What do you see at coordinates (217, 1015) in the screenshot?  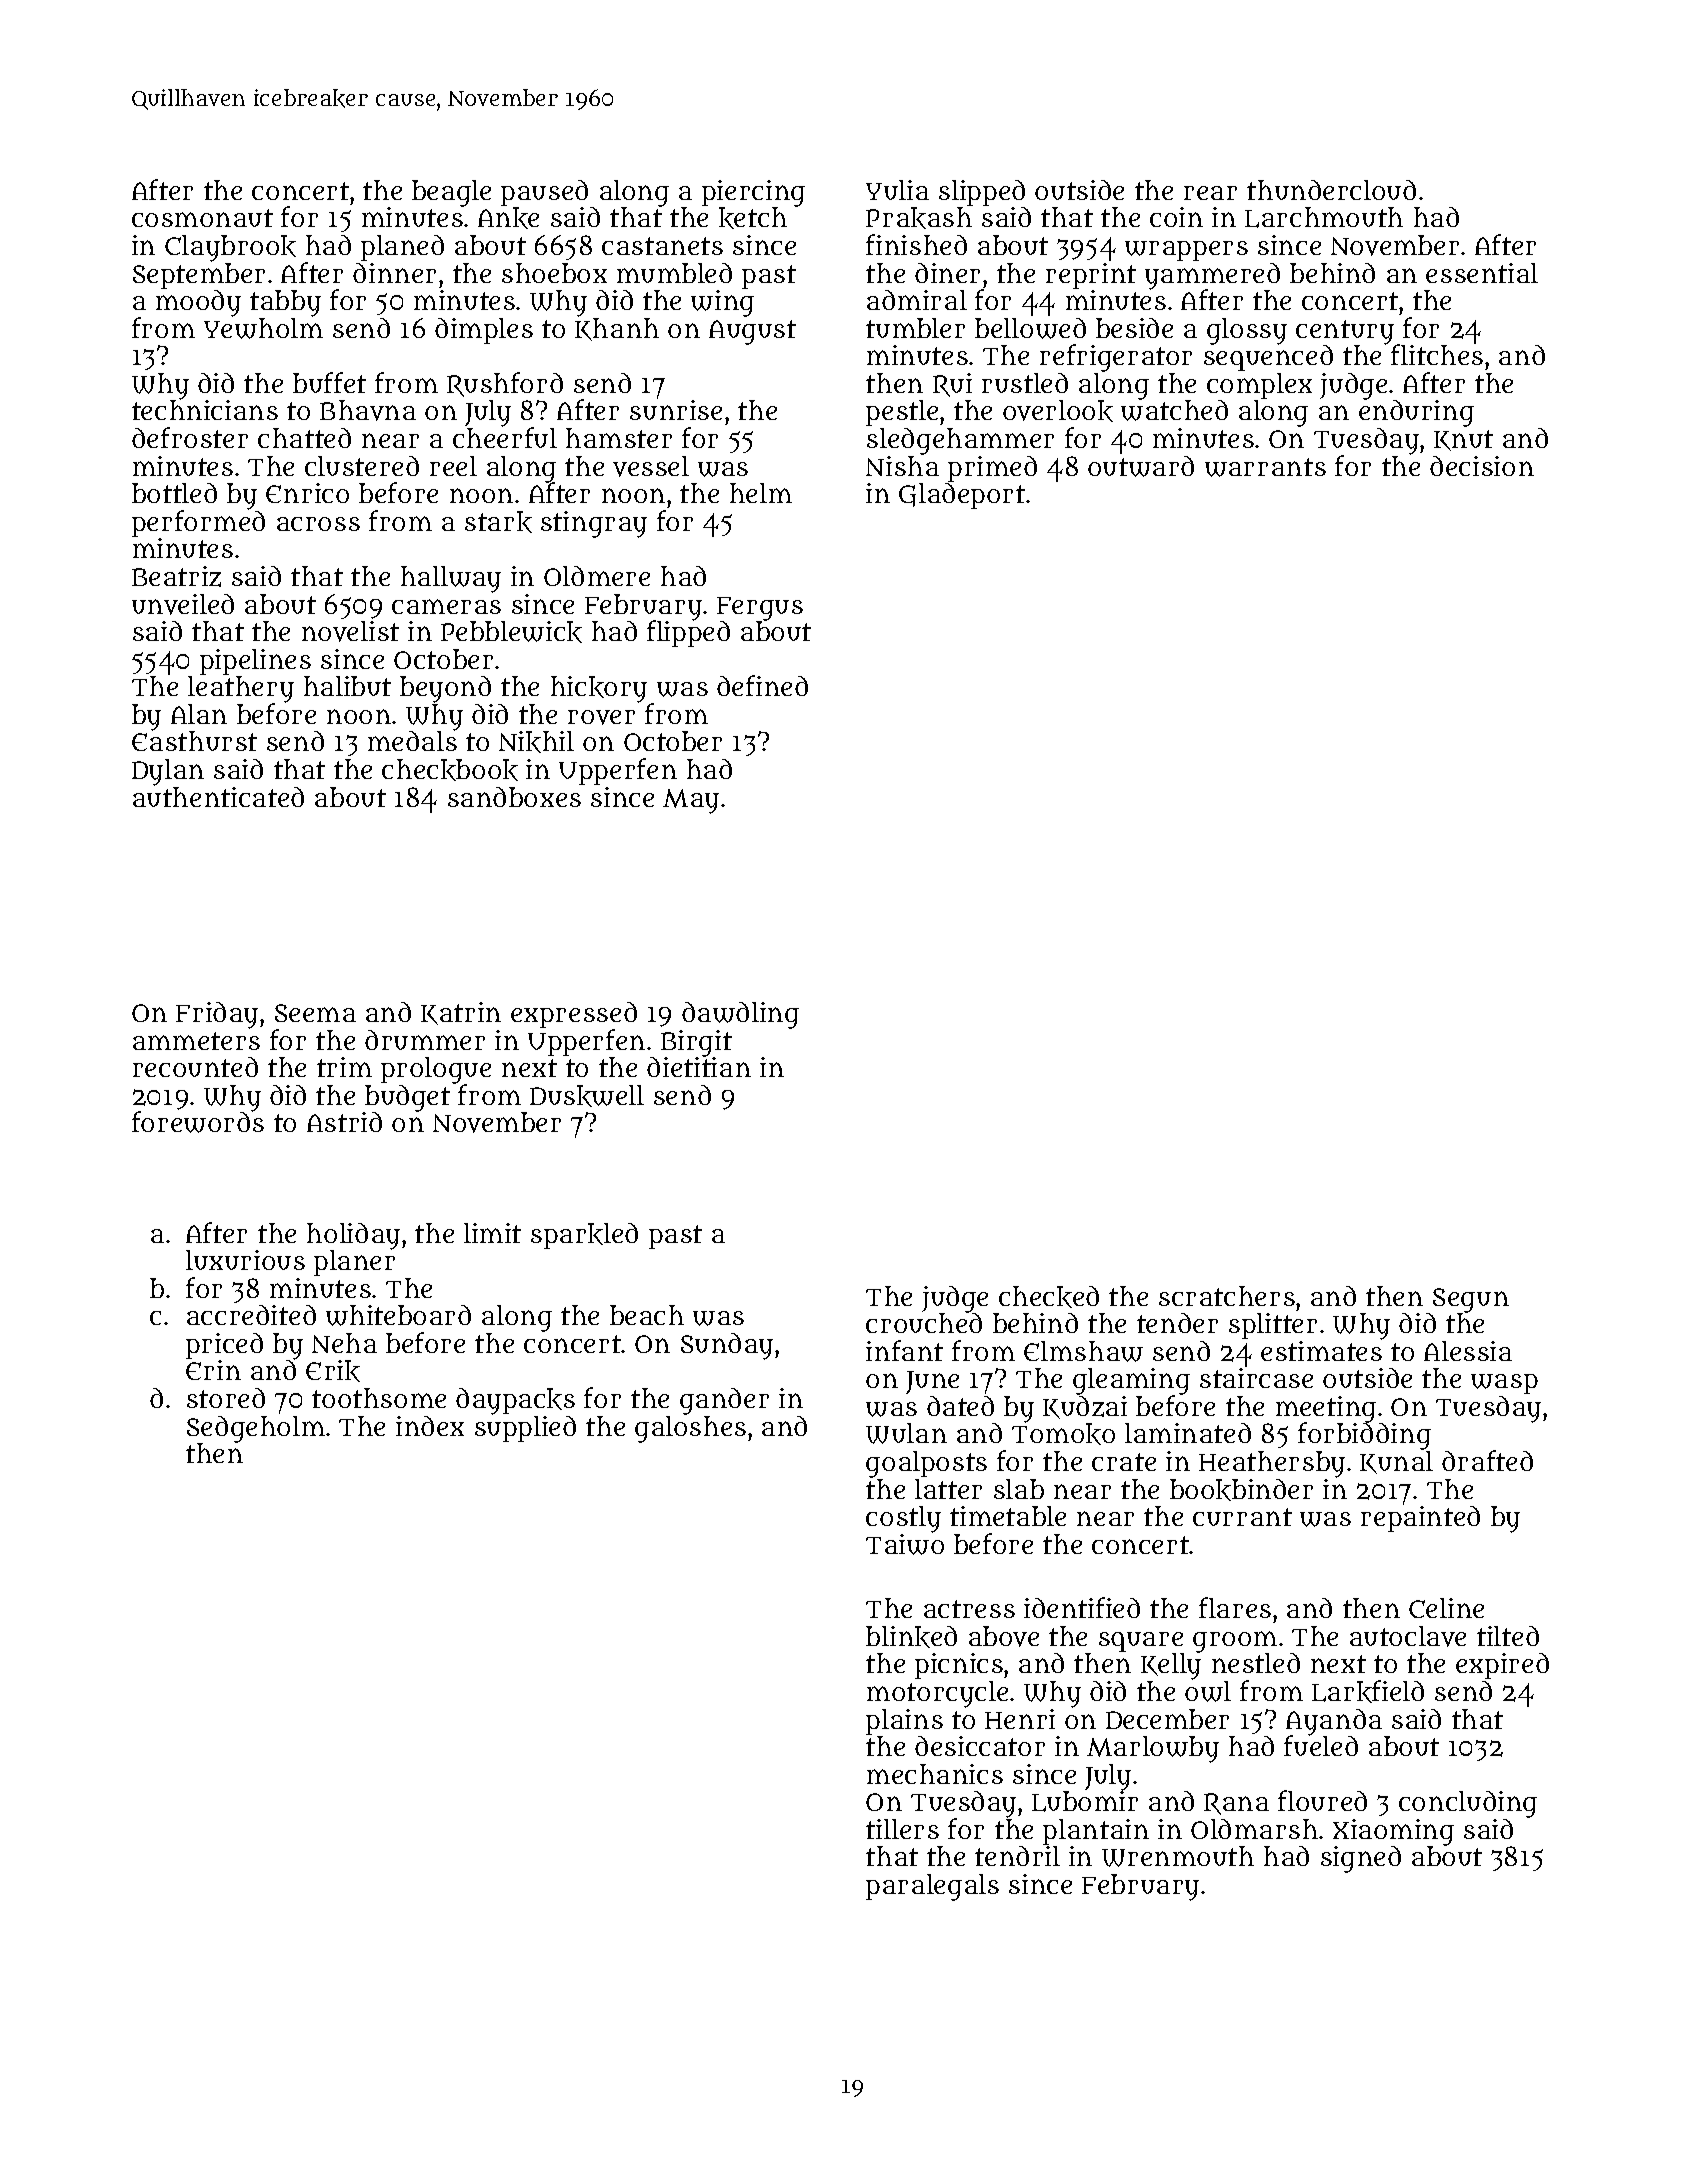 I see `Friday` at bounding box center [217, 1015].
